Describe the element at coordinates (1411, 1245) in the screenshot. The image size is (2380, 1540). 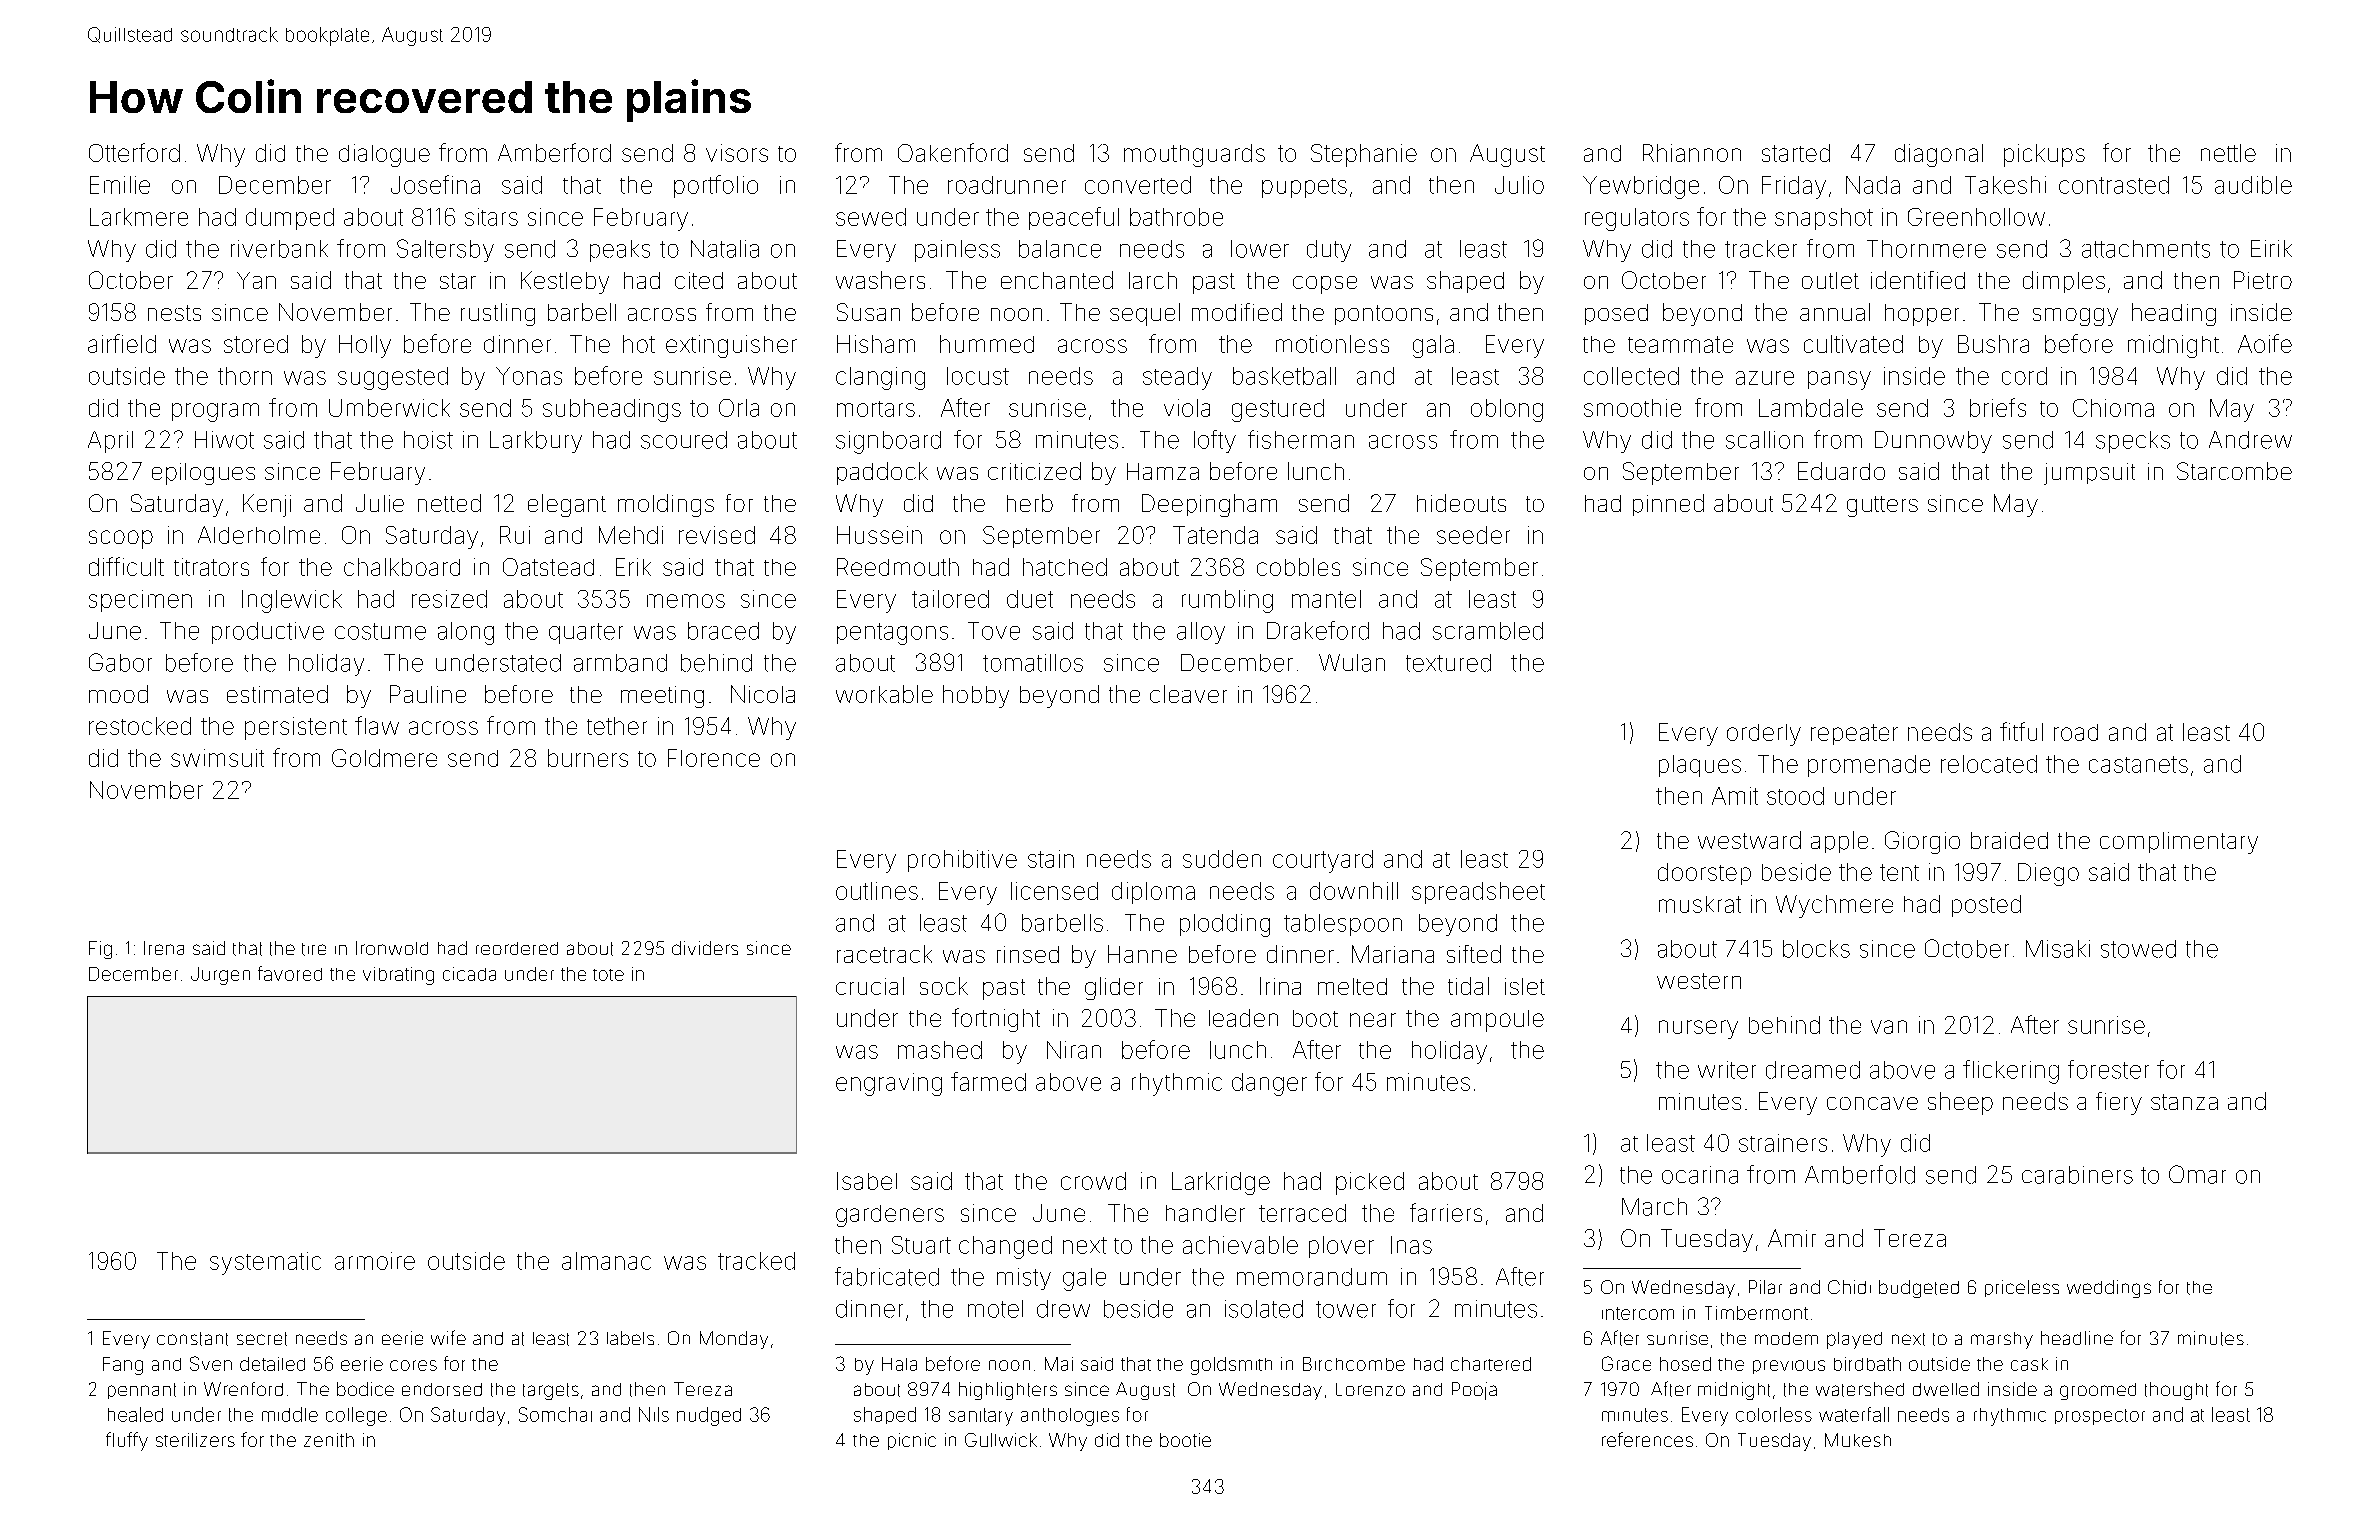
I see `Inas` at that location.
